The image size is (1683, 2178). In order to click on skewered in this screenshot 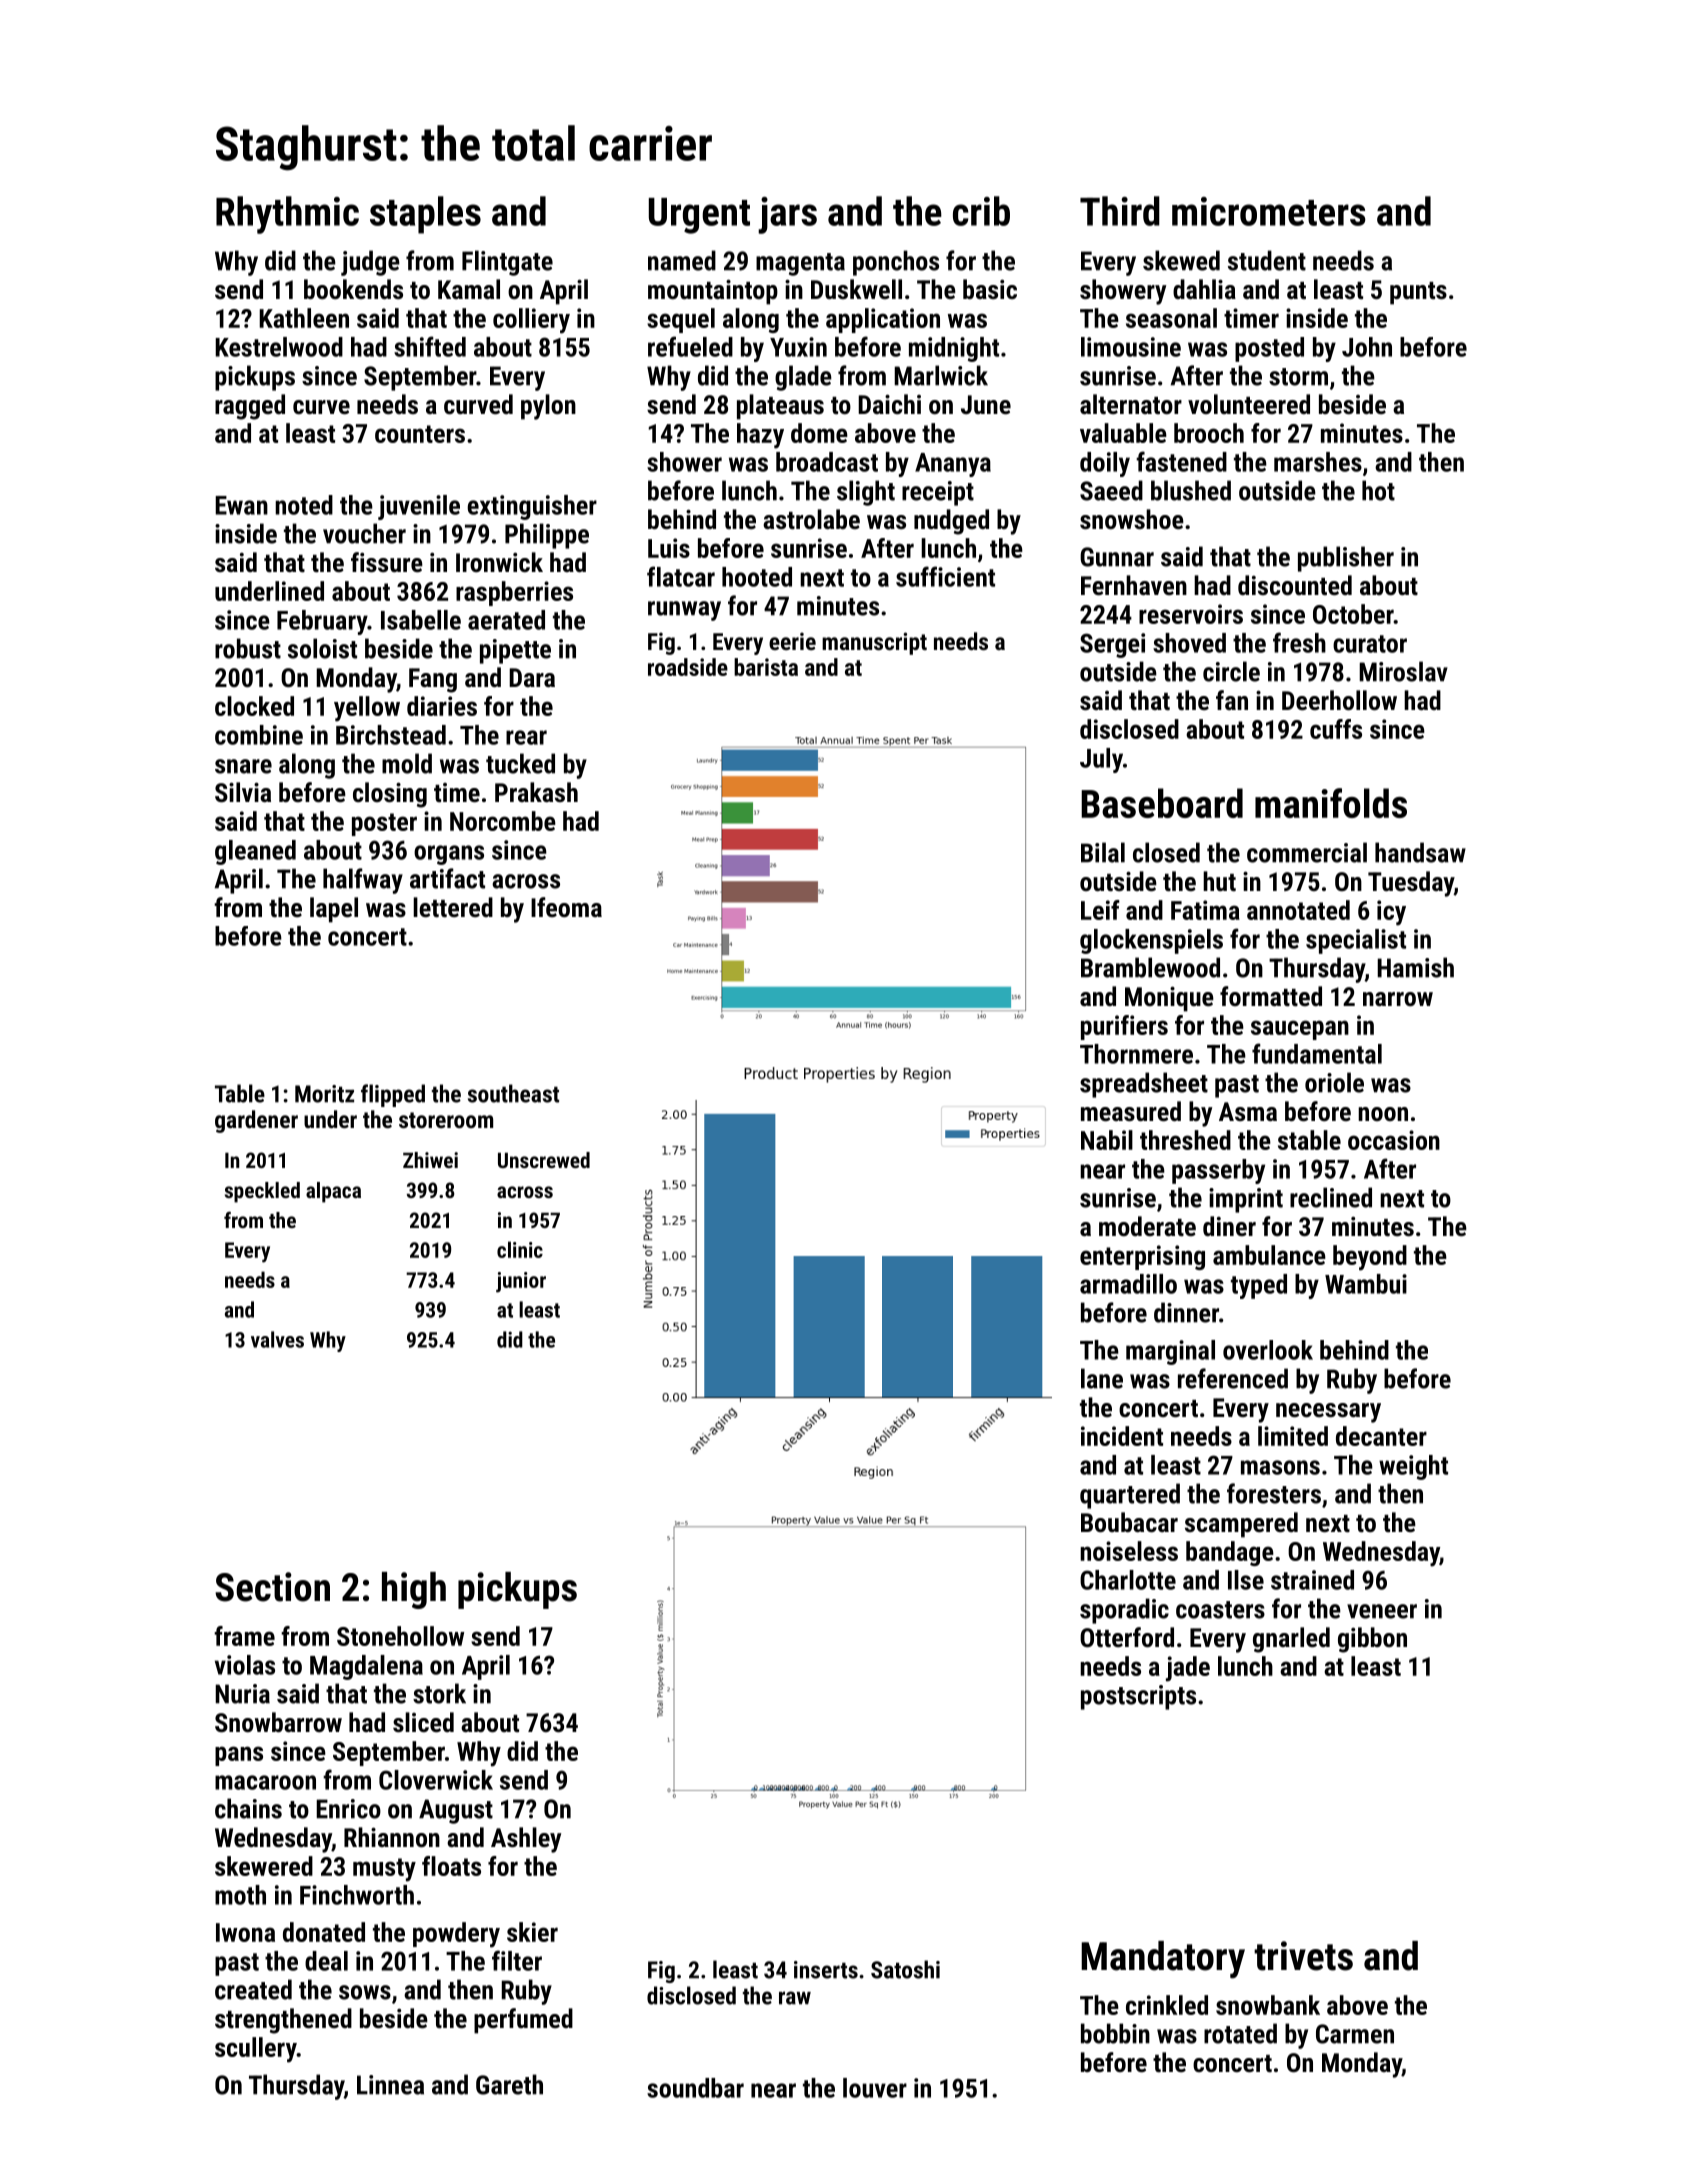, I will do `click(264, 1866)`.
